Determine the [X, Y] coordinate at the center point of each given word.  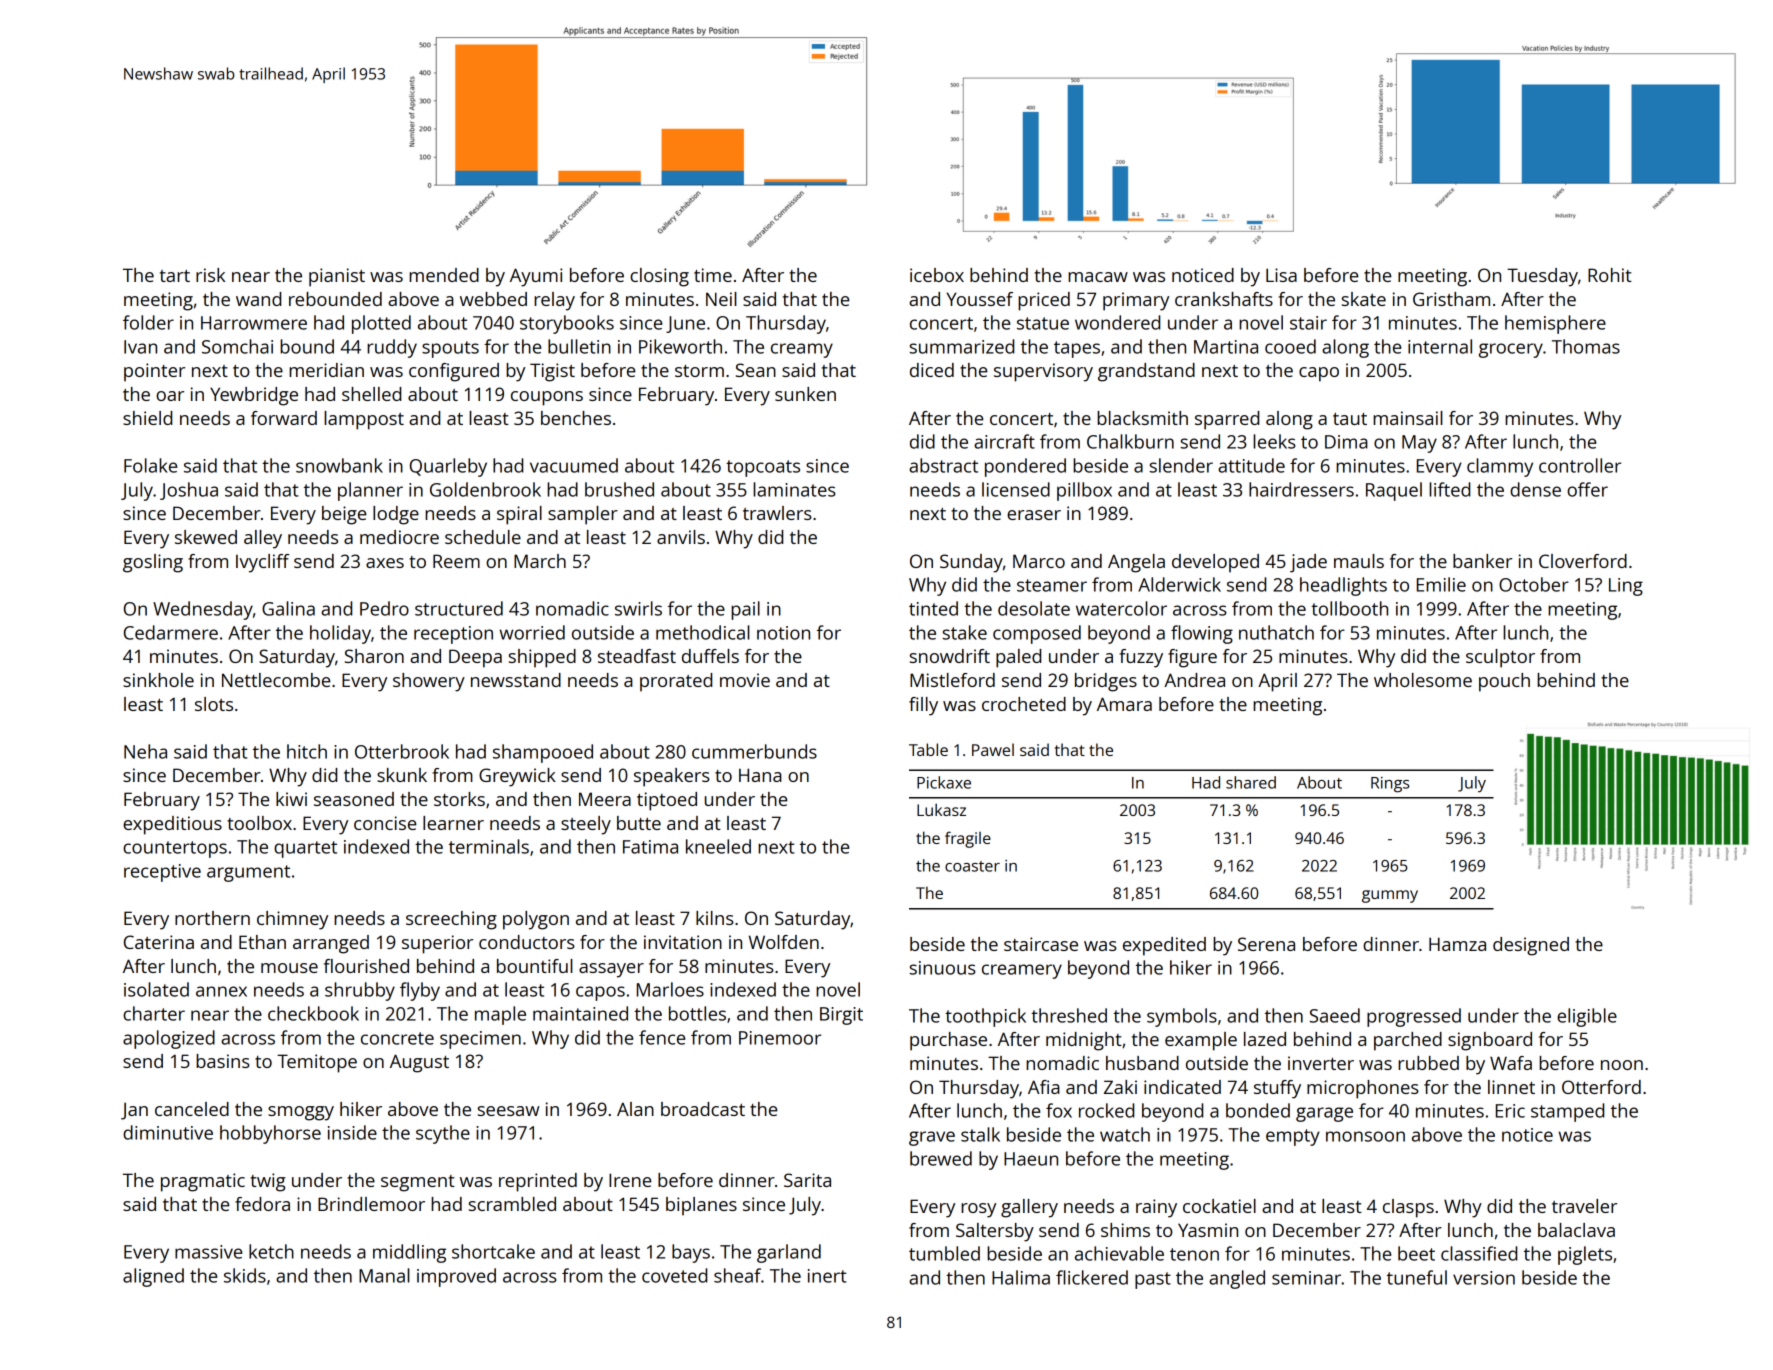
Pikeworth [680, 346]
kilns [715, 918]
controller [1580, 465]
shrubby [360, 991]
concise [385, 823]
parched [1408, 1041]
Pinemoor [780, 1038]
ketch [271, 1251]
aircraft [1004, 441]
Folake [150, 465]
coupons [547, 398]
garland [789, 1253]
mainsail [1408, 418]
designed [1531, 946]
